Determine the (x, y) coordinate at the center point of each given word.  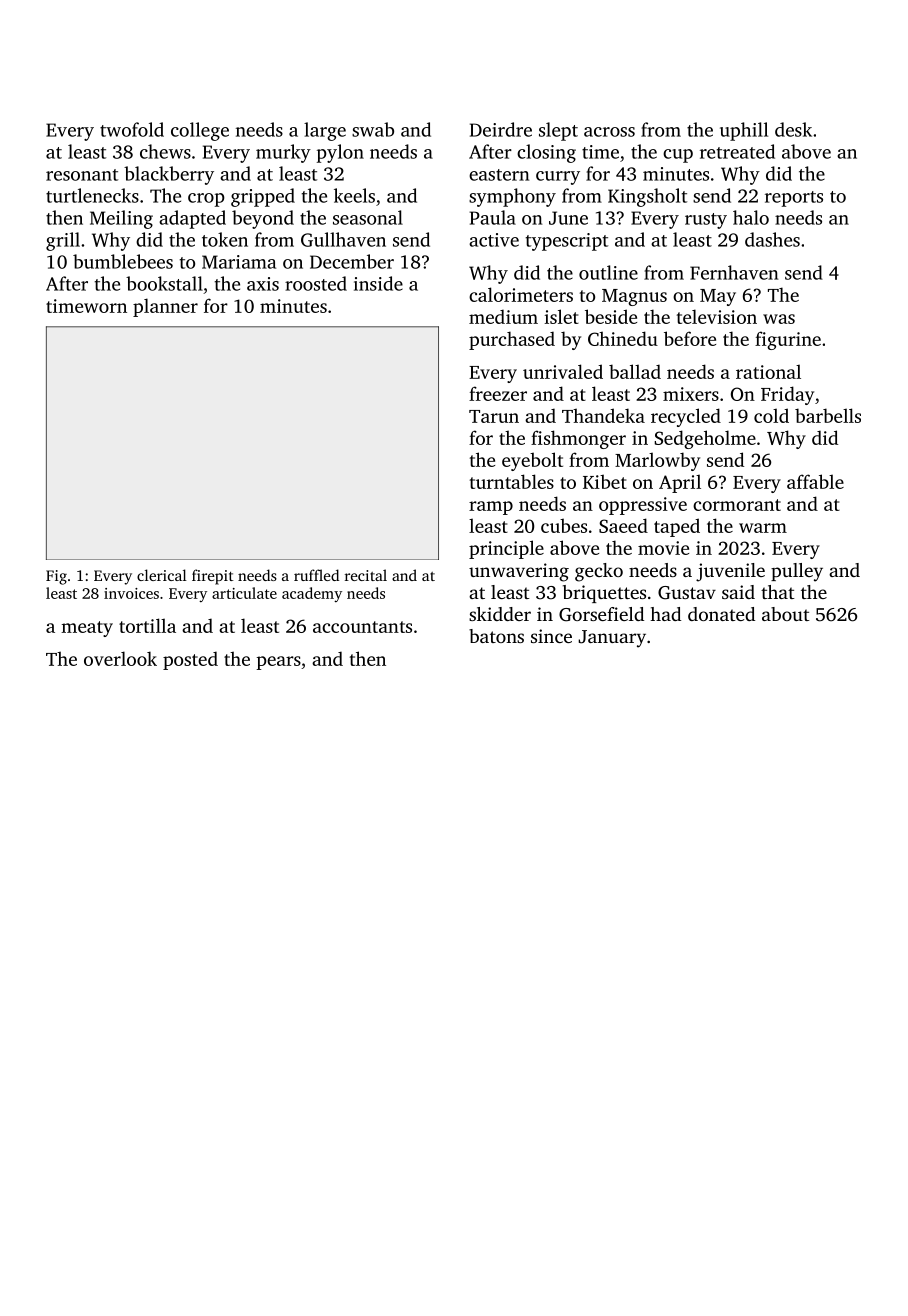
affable (815, 481)
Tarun (494, 416)
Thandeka (603, 415)
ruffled (316, 575)
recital (366, 575)
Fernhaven (734, 272)
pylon (340, 153)
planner (165, 307)
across (609, 132)
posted (190, 660)
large (325, 131)
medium (503, 316)
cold (771, 415)
